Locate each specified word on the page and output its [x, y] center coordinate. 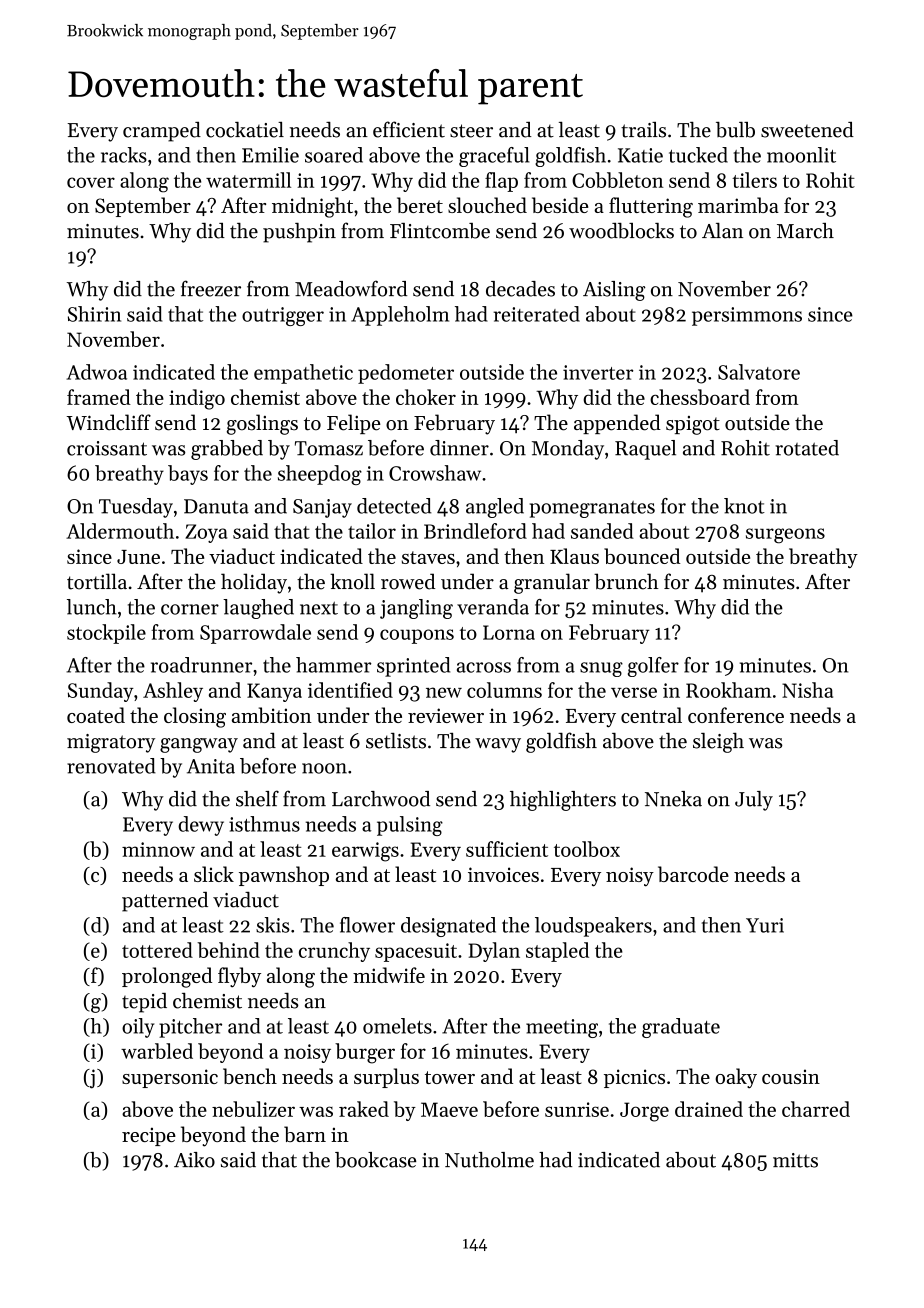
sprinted [413, 667]
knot [744, 506]
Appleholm [400, 316]
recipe [149, 1136]
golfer [653, 667]
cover [91, 182]
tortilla [97, 581]
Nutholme [489, 1160]
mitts [795, 1160]
